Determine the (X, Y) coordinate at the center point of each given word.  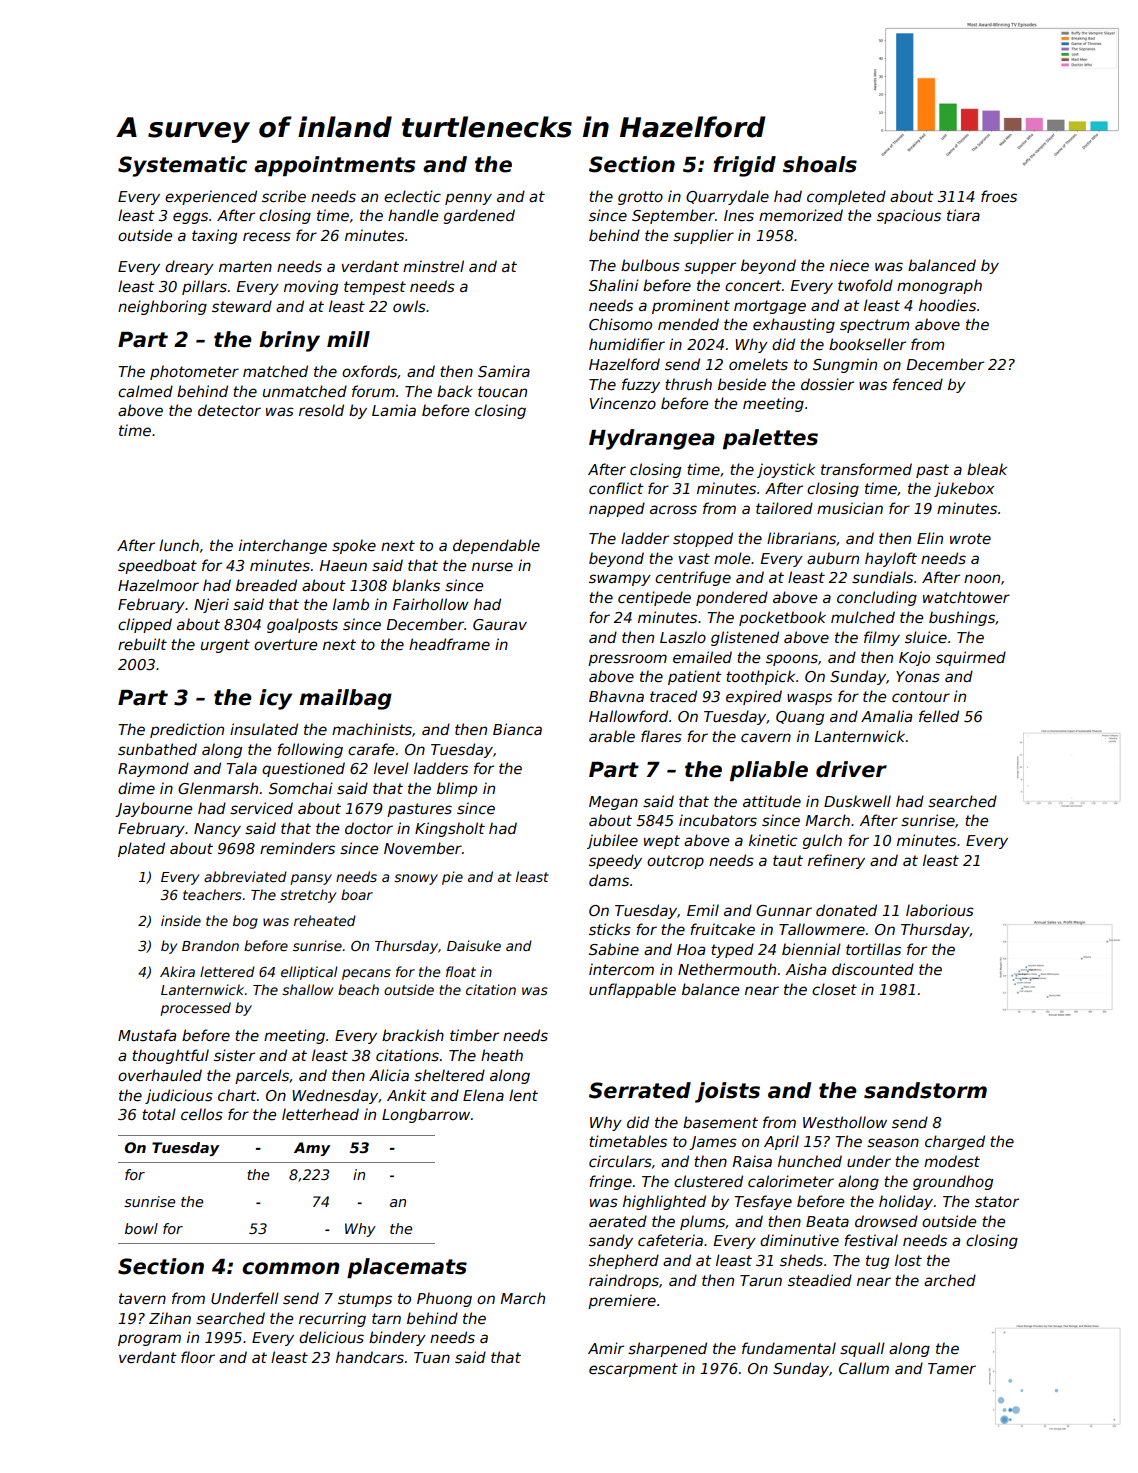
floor (198, 1357)
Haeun (343, 565)
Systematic (182, 166)
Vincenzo (623, 403)
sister (234, 1055)
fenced (918, 384)
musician (850, 508)
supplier (703, 236)
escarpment (633, 1370)
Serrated (640, 1090)
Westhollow (845, 1122)
